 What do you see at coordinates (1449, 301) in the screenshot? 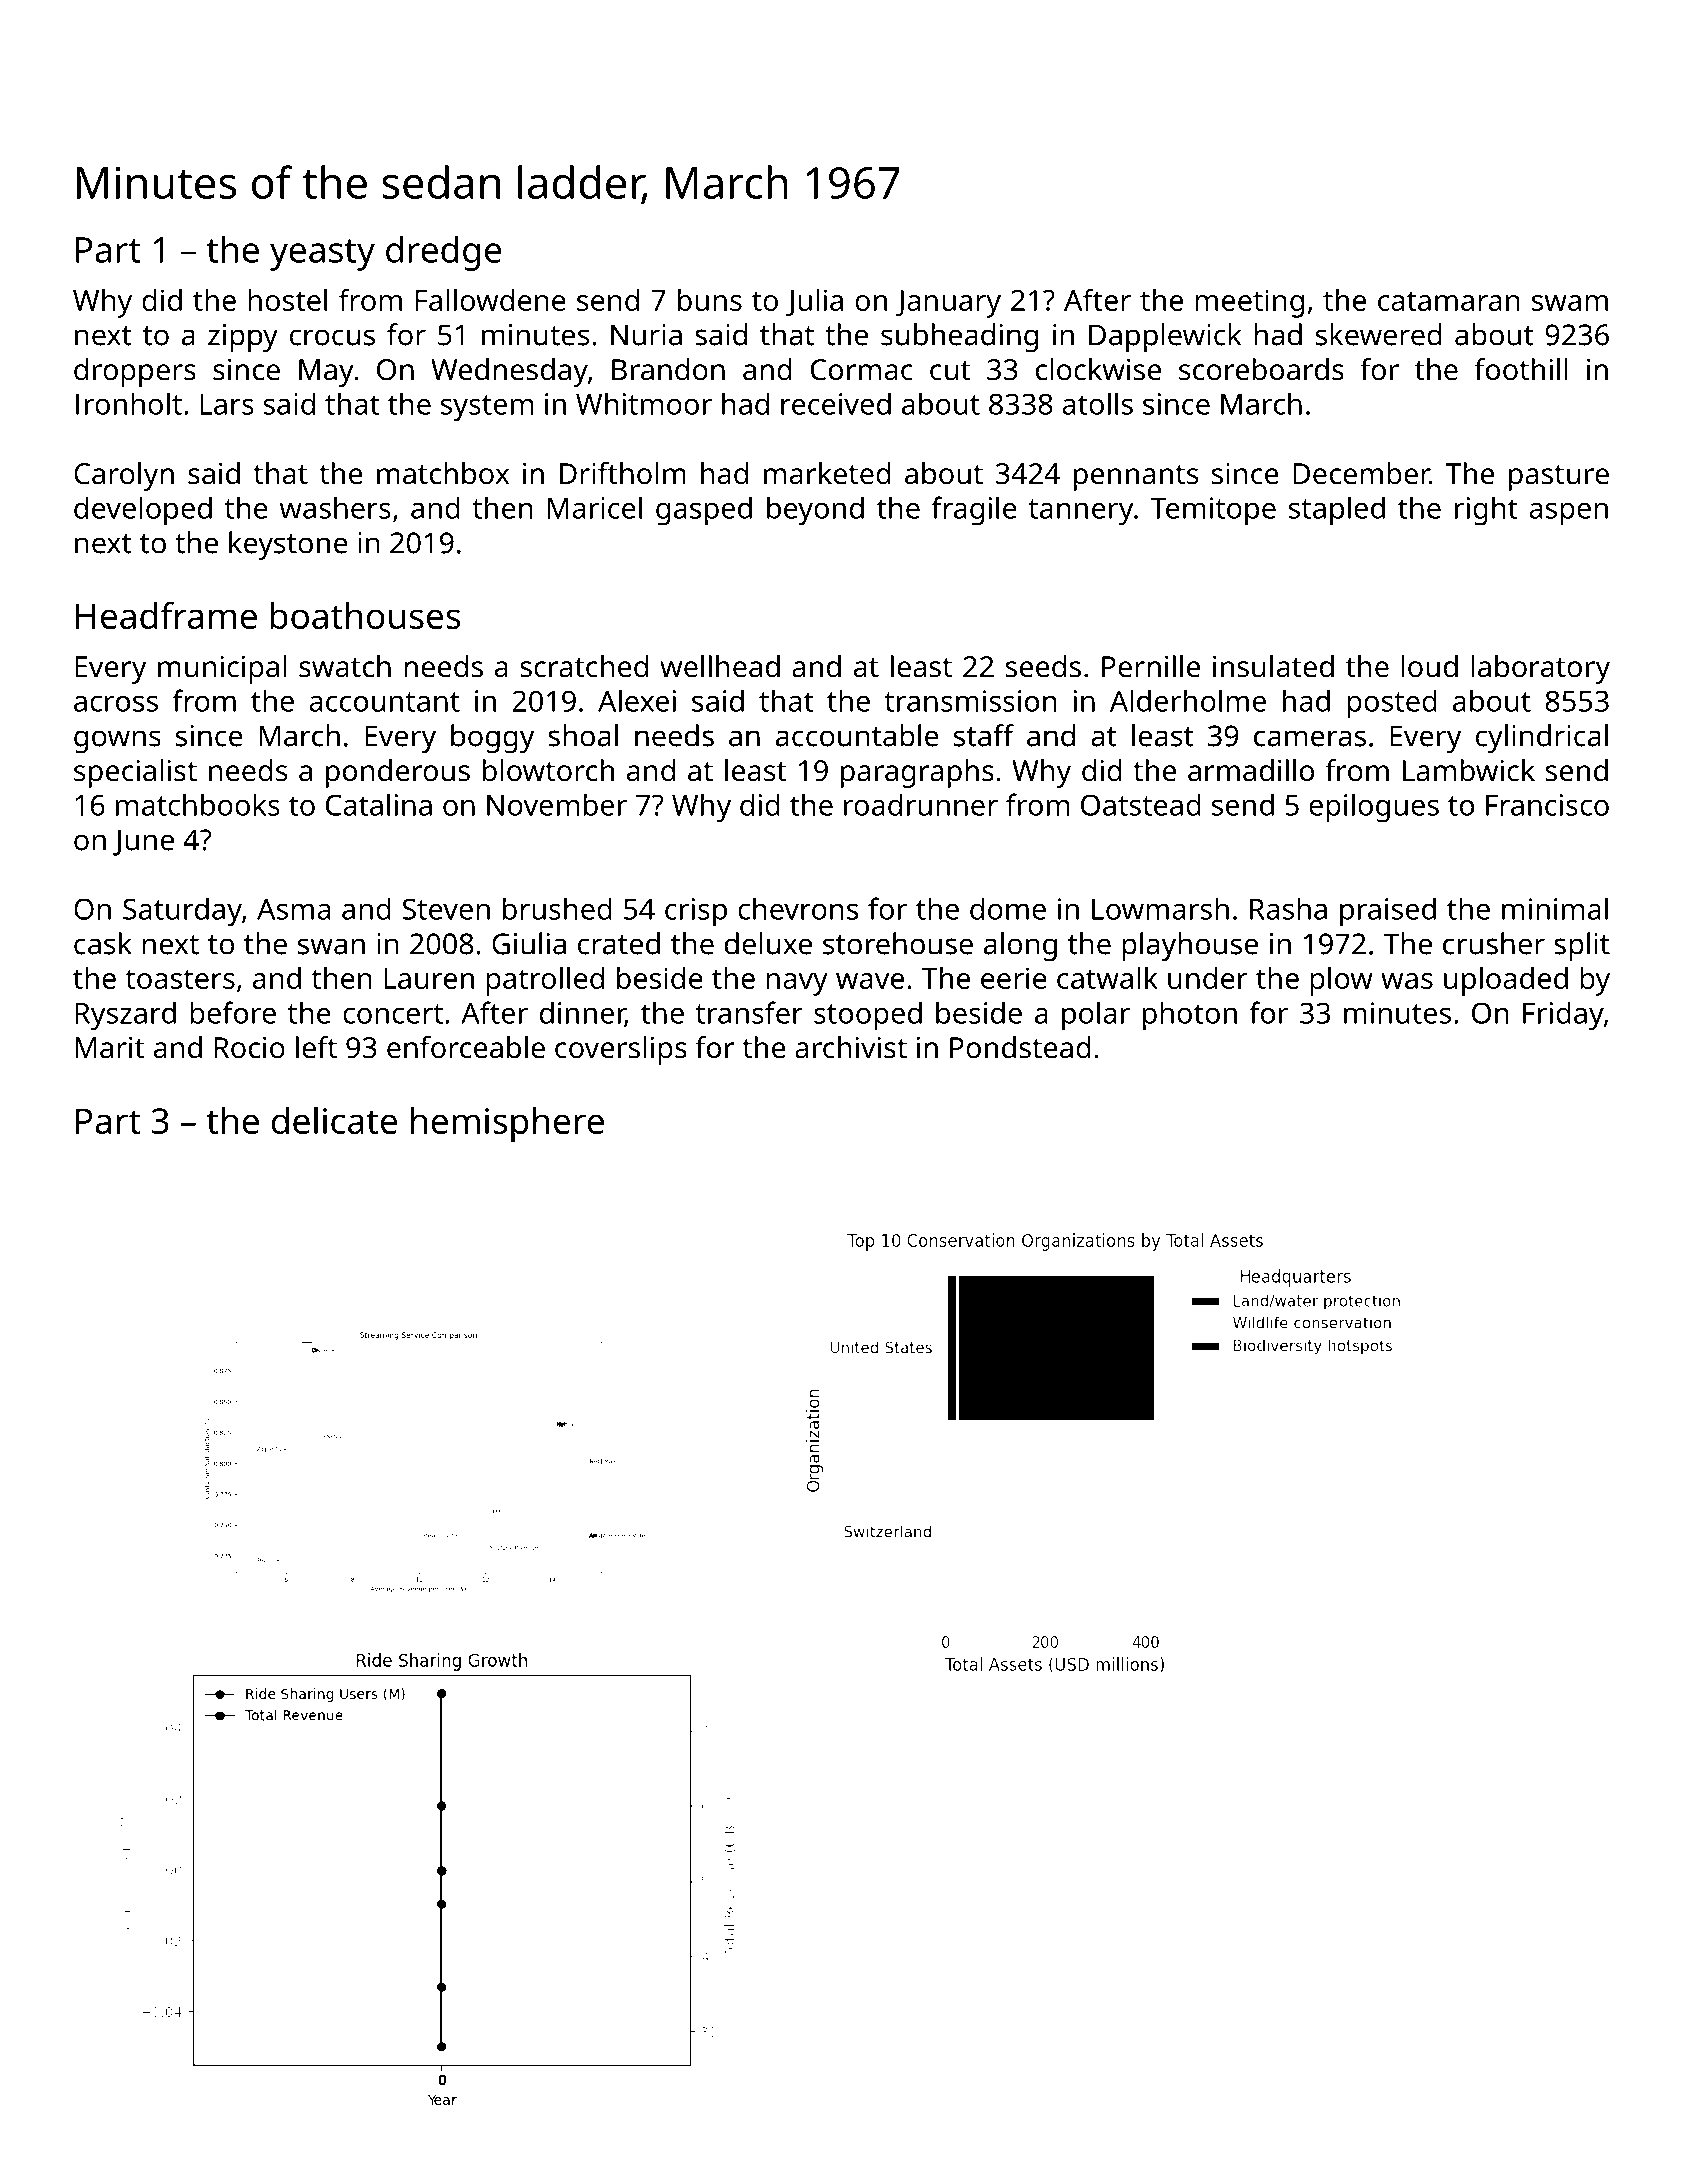
I see `catamaran` at bounding box center [1449, 301].
